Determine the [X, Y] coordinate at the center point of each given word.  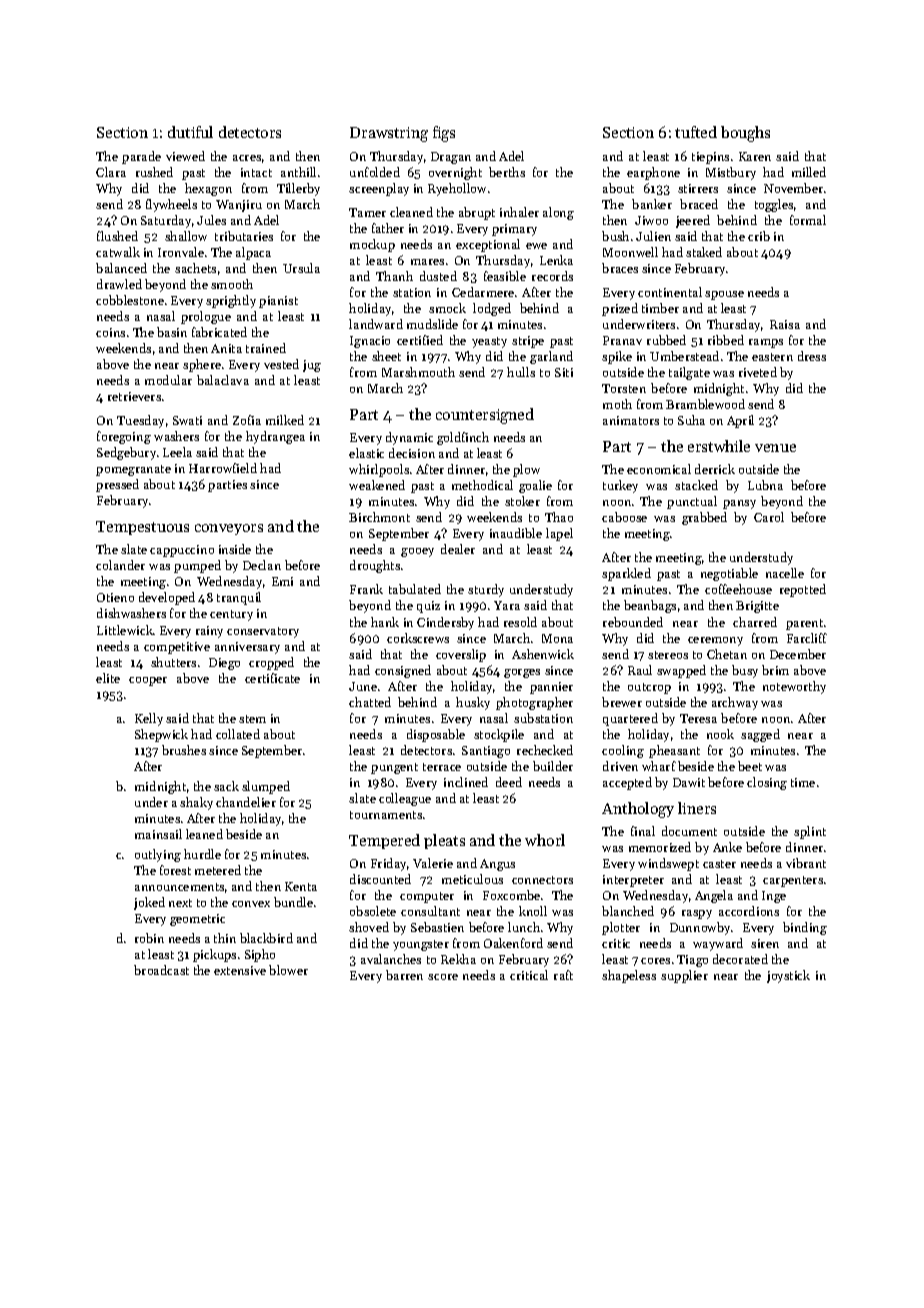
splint [810, 832]
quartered [630, 719]
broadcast [161, 970]
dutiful [190, 132]
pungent [394, 768]
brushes [184, 750]
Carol [769, 517]
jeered [693, 221]
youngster [421, 945]
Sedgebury [126, 453]
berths [507, 172]
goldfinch [463, 438]
